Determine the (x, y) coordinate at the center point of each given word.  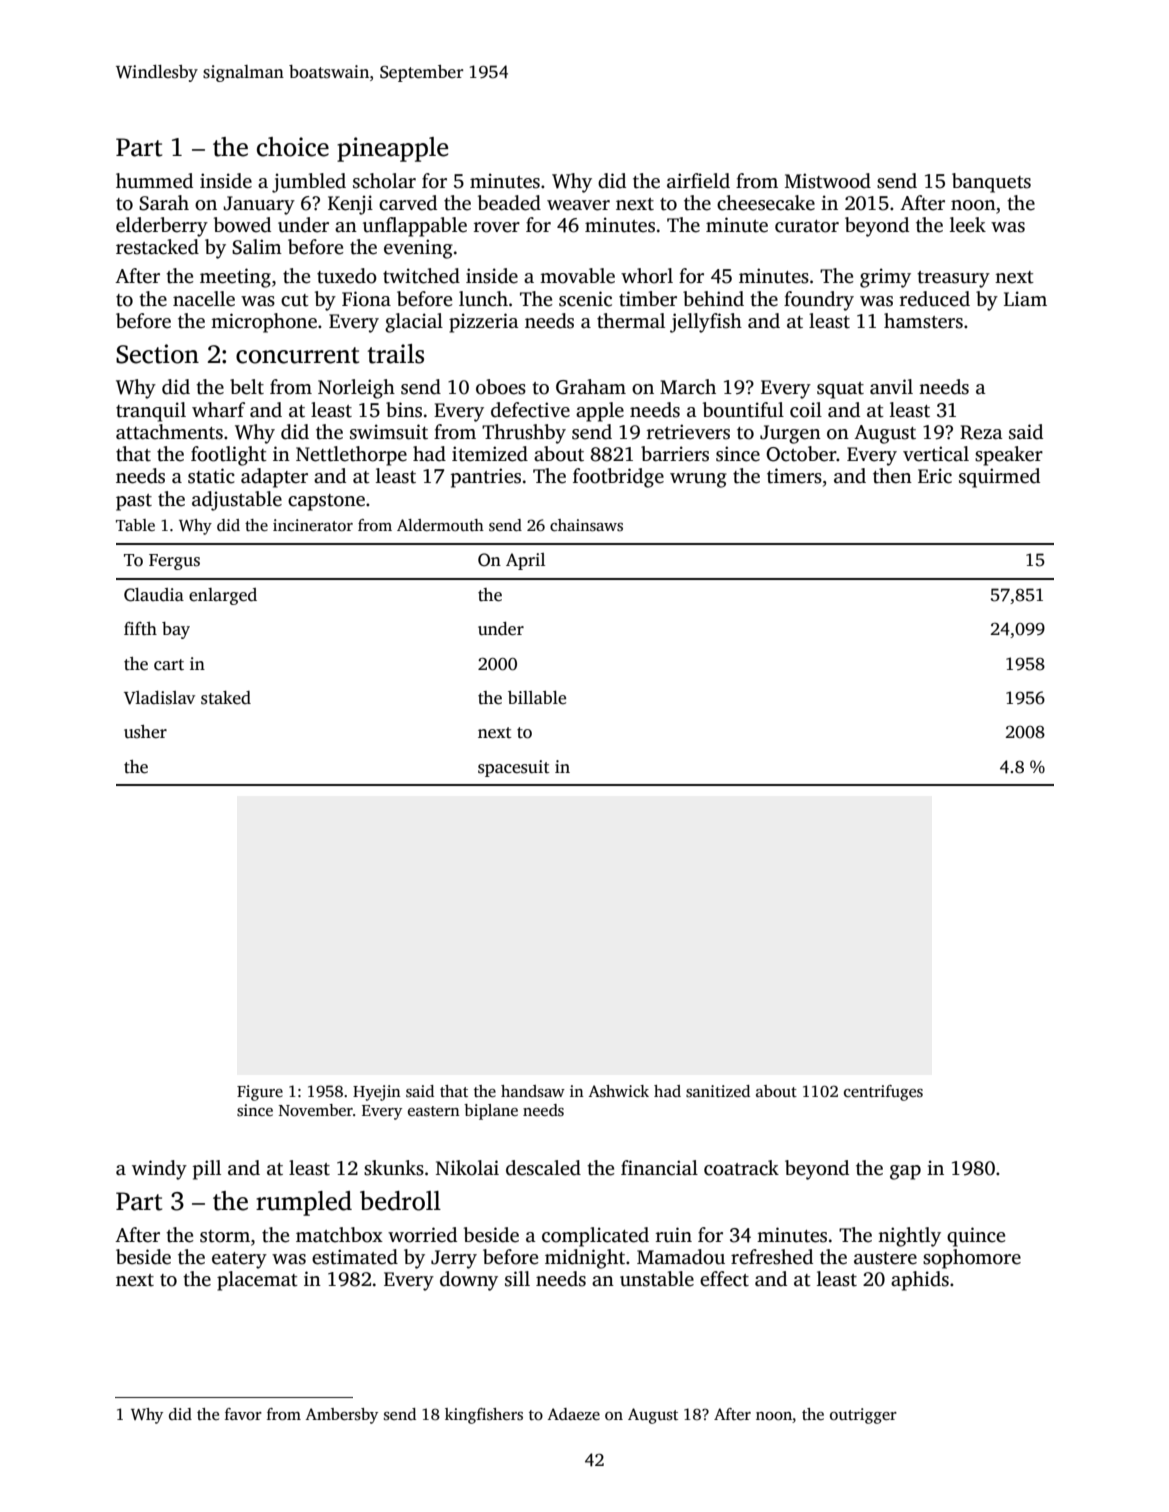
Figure (260, 1093)
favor (243, 1414)
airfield (698, 181)
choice (293, 147)
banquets (991, 183)
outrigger (863, 1416)
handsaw (533, 1091)
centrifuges (883, 1093)
